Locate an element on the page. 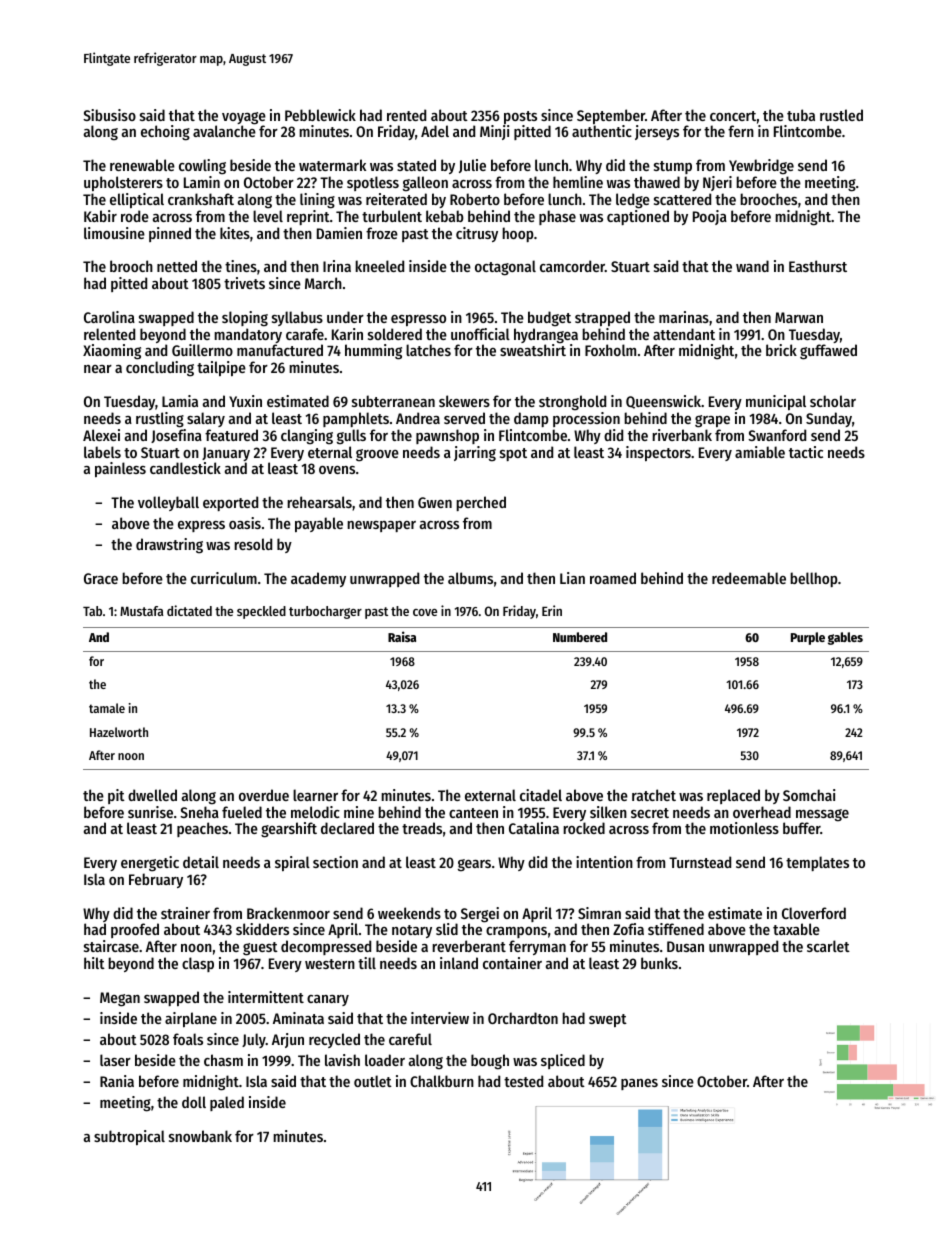 The width and height of the document is (952, 1233). secret is located at coordinates (650, 813).
